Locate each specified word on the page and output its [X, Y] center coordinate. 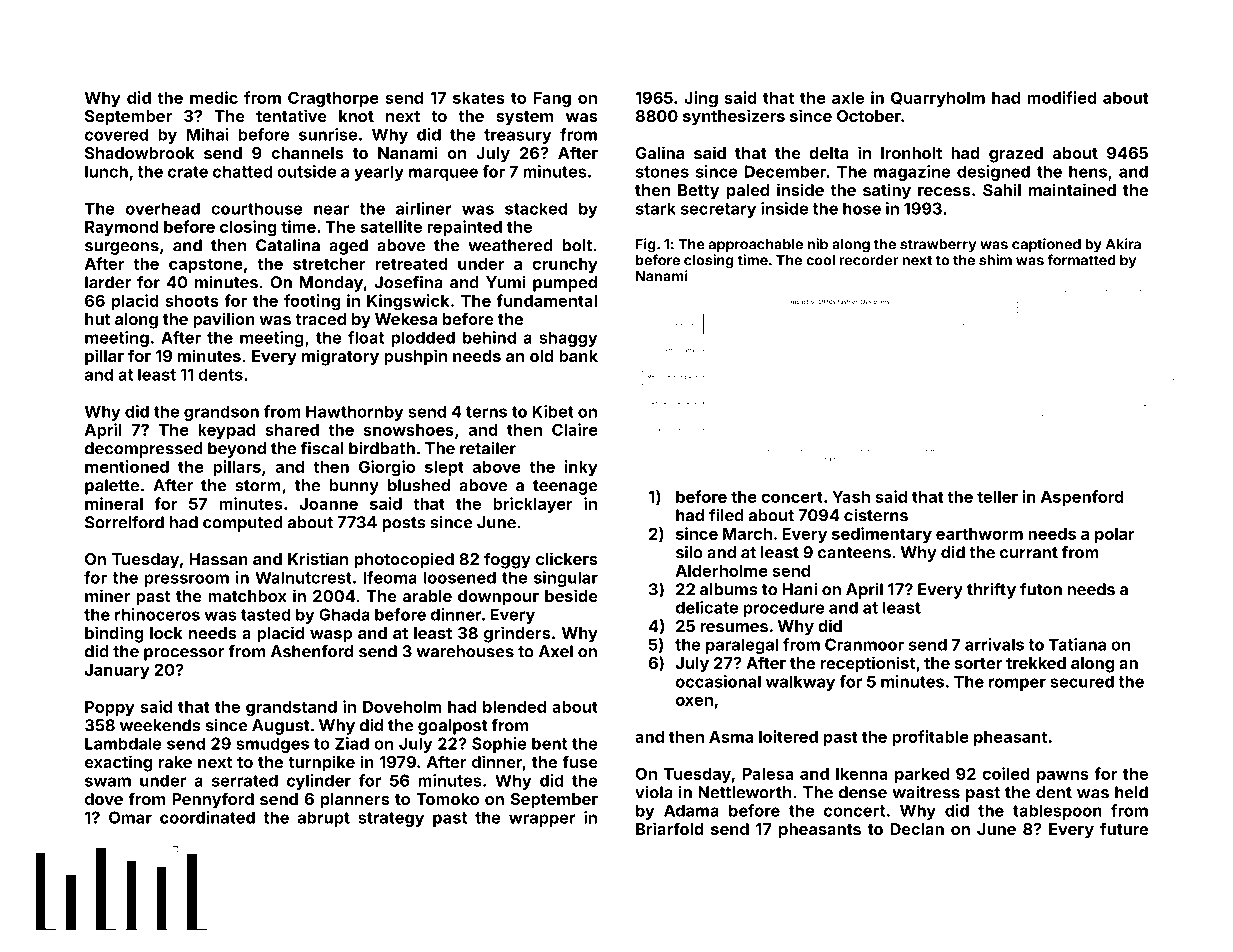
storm [258, 486]
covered [116, 134]
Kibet [553, 411]
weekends [160, 725]
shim [995, 260]
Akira [1123, 244]
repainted [464, 228]
